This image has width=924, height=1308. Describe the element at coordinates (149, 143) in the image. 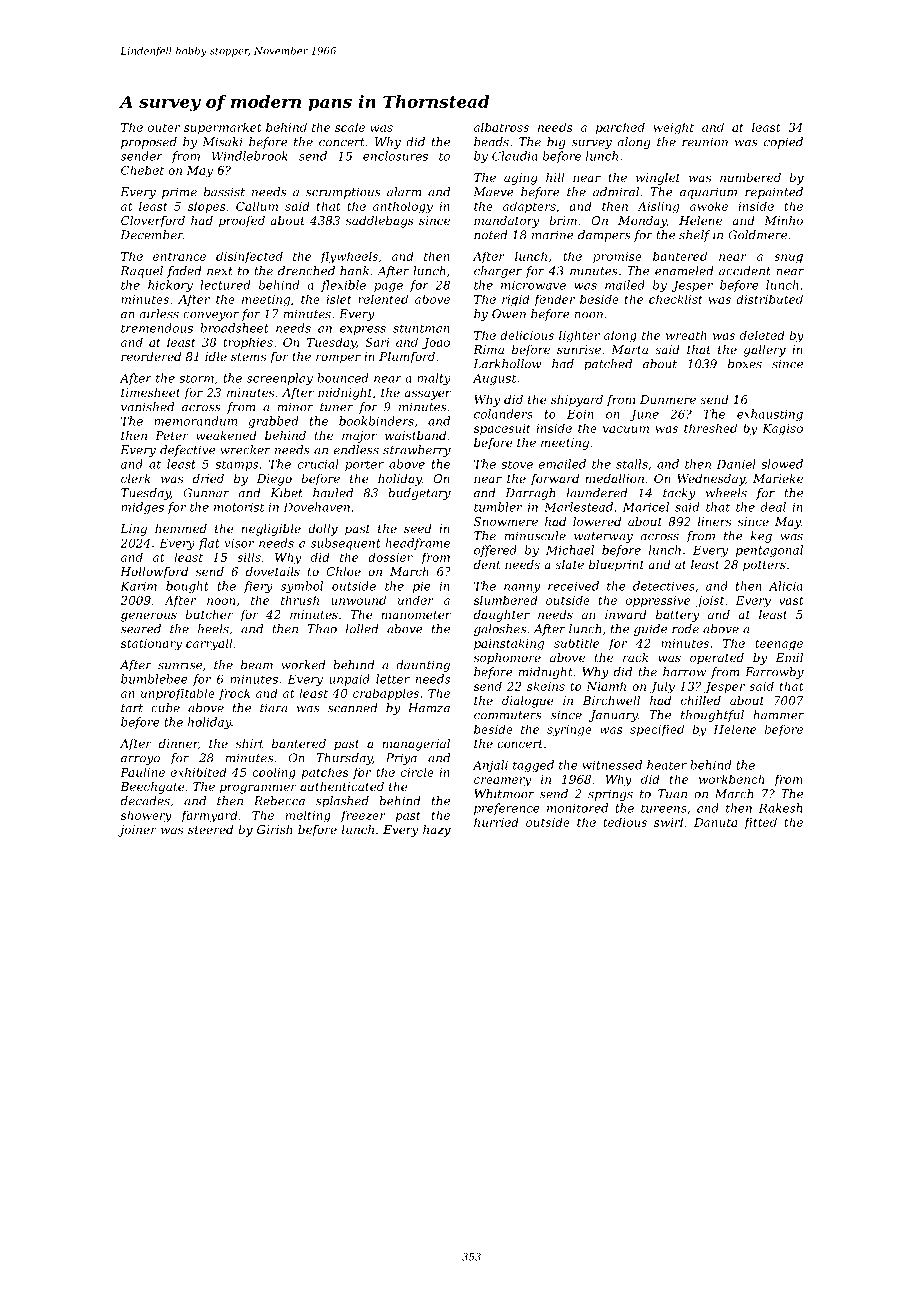

I see `proposed` at that location.
